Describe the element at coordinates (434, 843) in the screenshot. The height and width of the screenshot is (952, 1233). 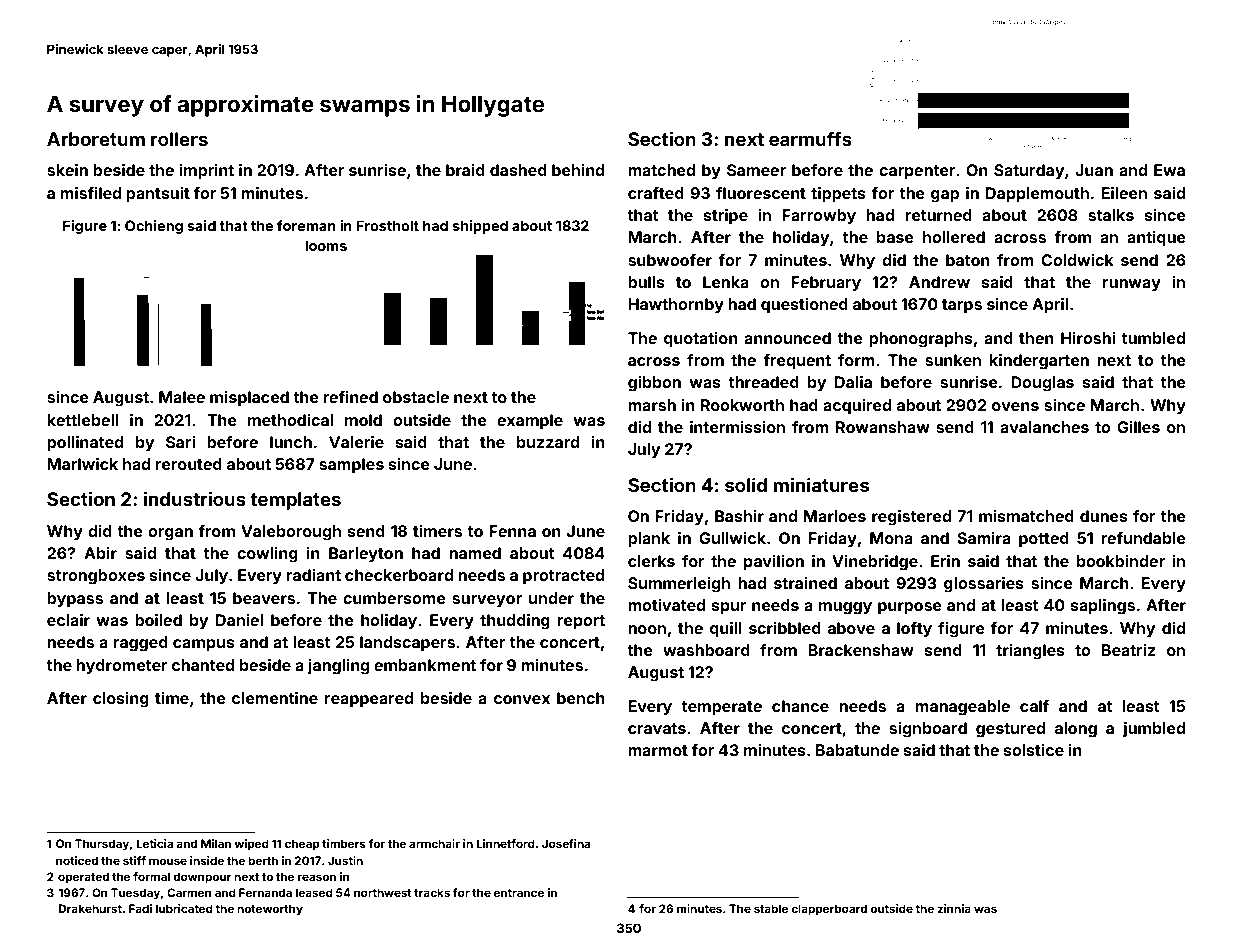
I see `armchair` at that location.
